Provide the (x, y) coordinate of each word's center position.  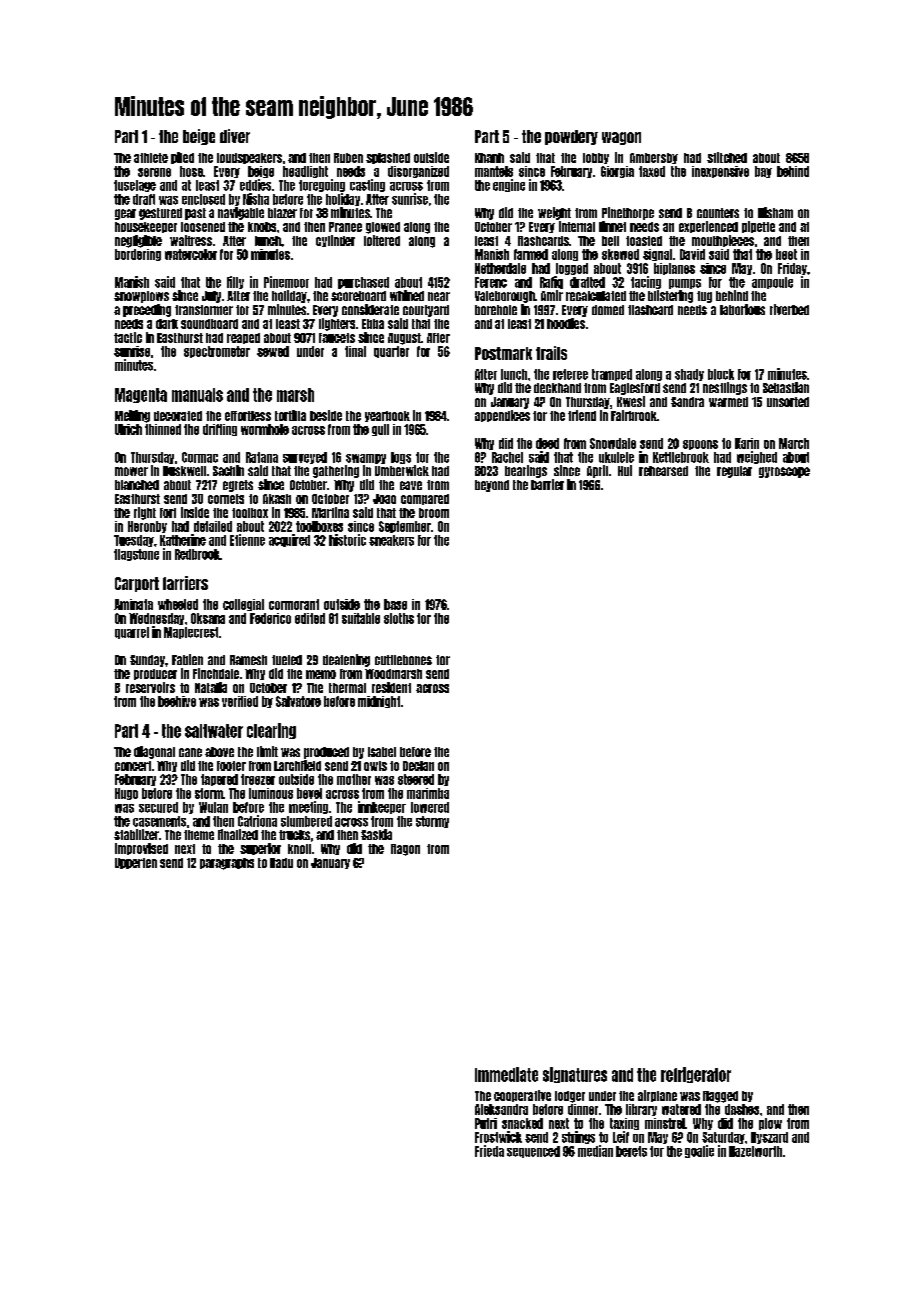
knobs (262, 227)
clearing (271, 731)
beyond (492, 486)
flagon (405, 850)
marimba (428, 793)
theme (199, 835)
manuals (197, 395)
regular (734, 472)
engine (509, 185)
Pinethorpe (628, 213)
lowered (430, 807)
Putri (486, 1123)
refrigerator (696, 1075)
